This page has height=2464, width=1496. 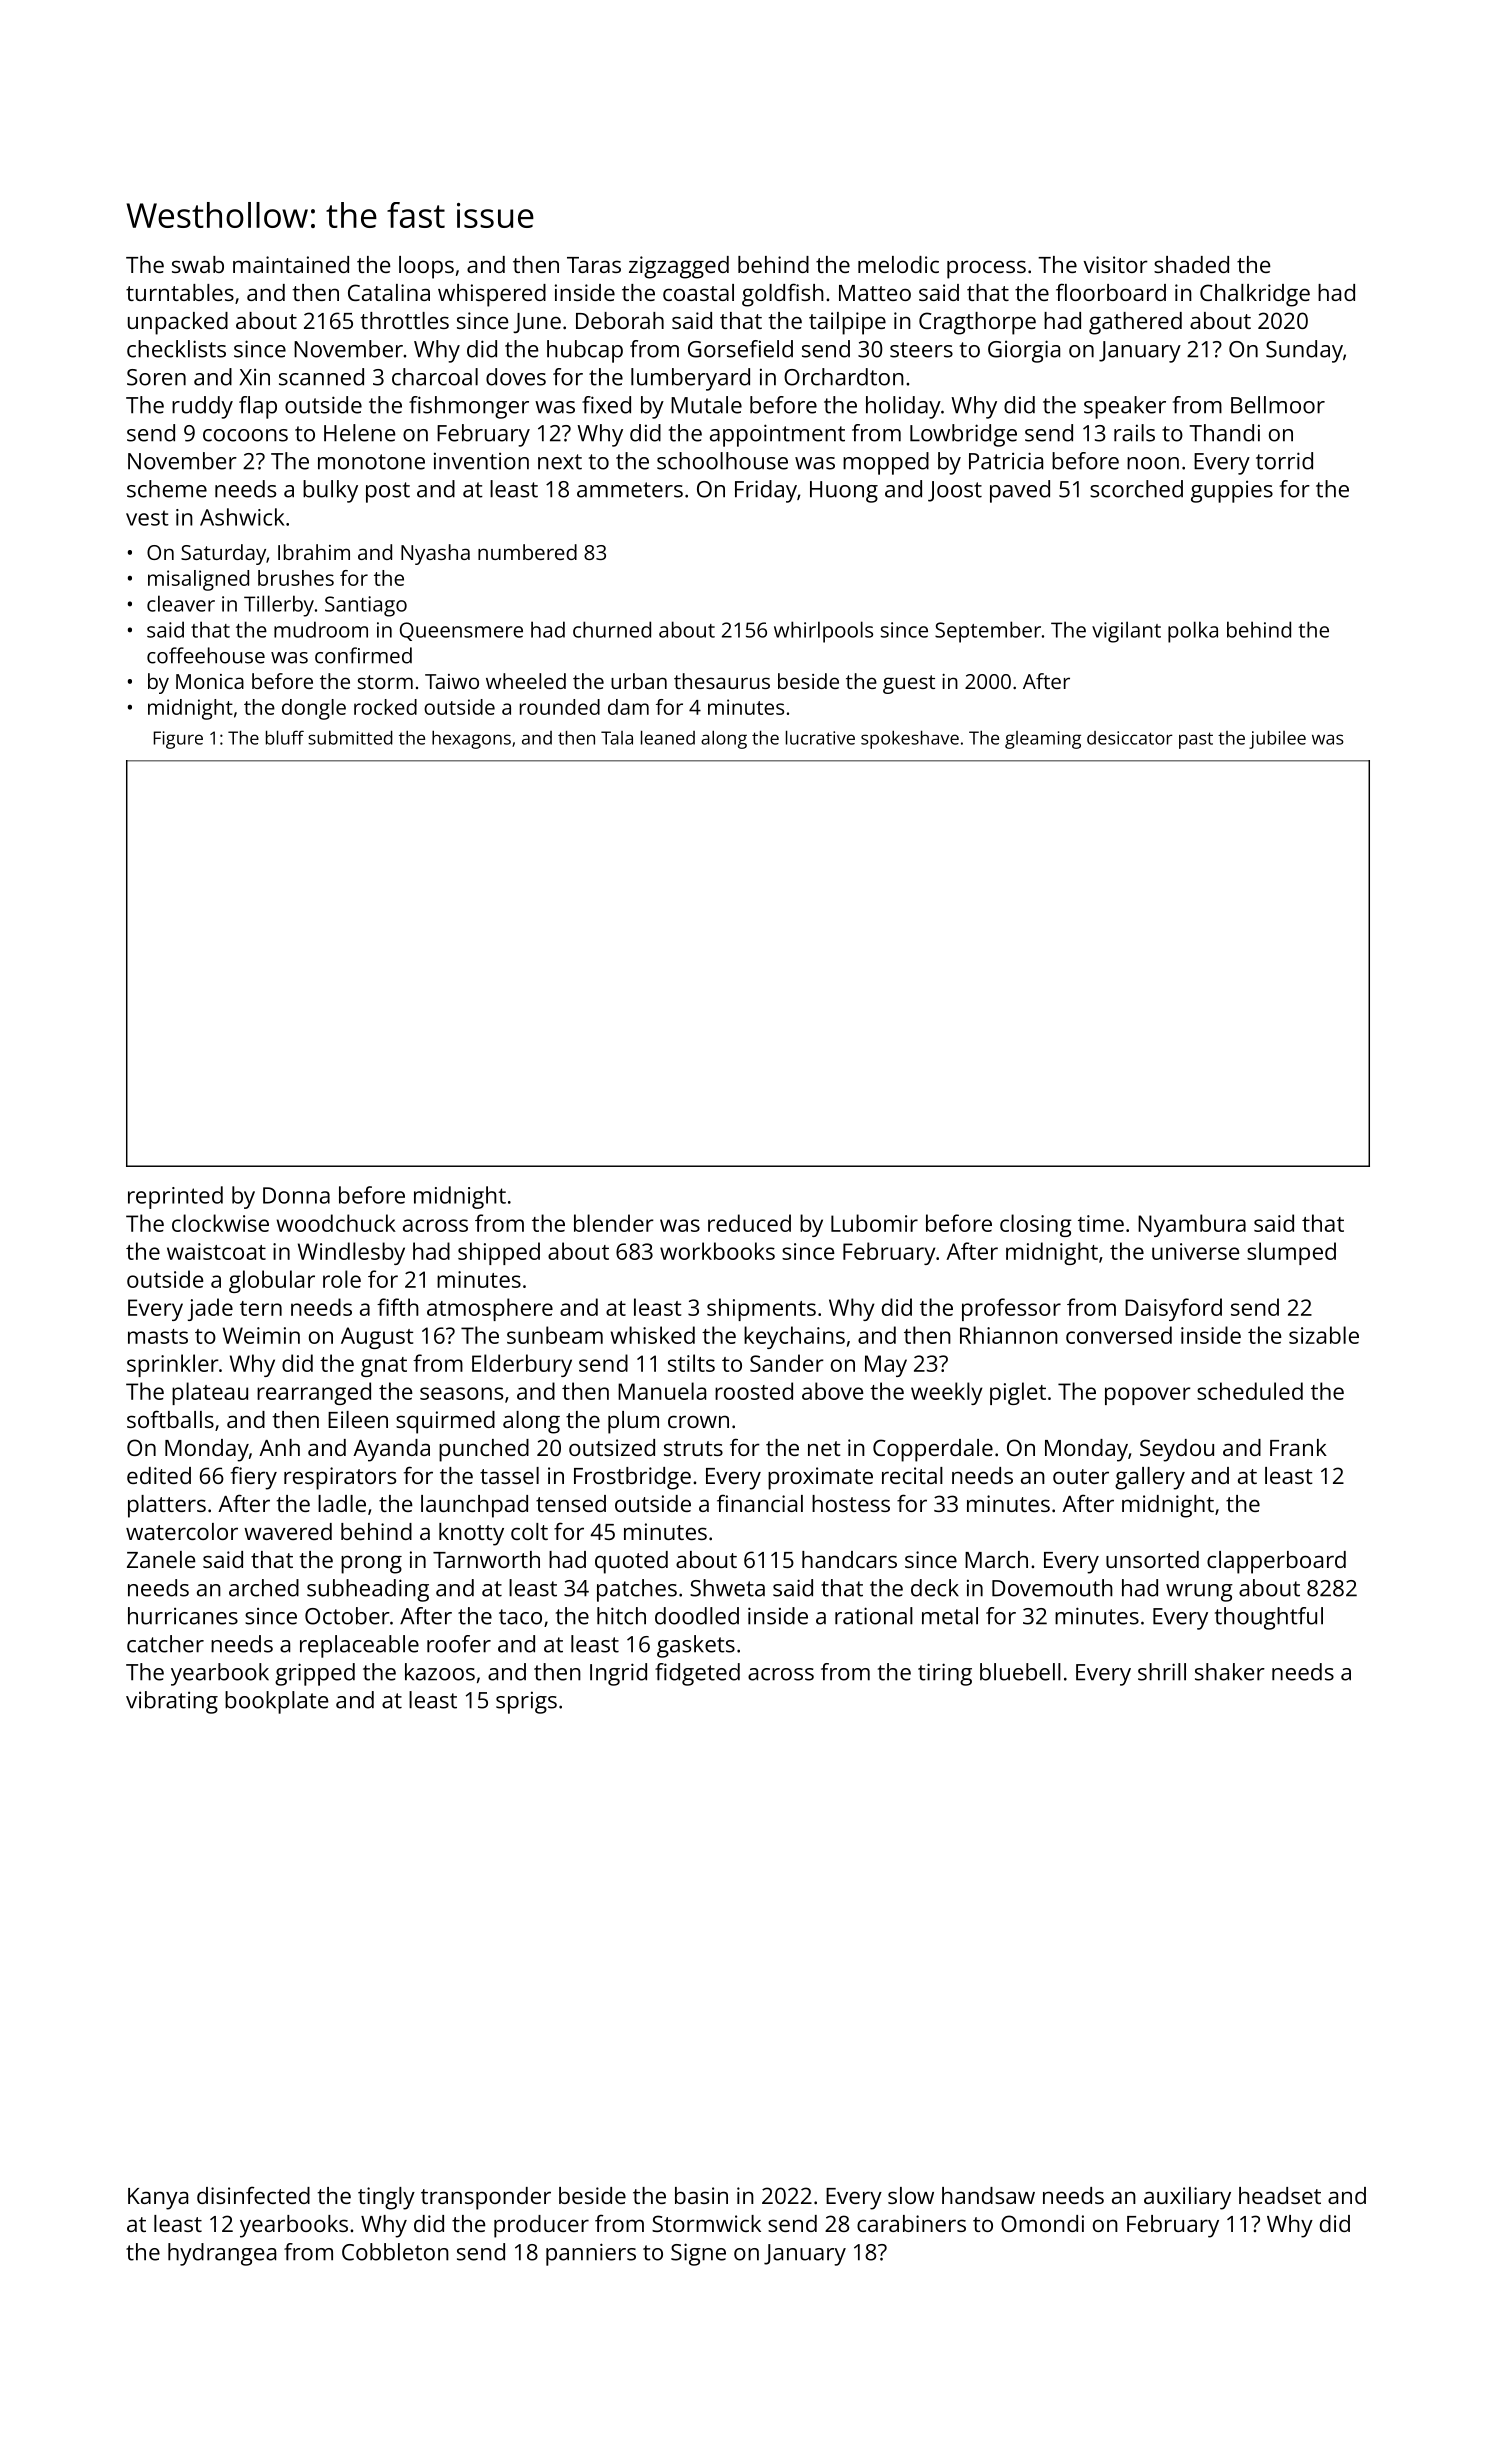 I want to click on Figure, so click(x=178, y=740).
